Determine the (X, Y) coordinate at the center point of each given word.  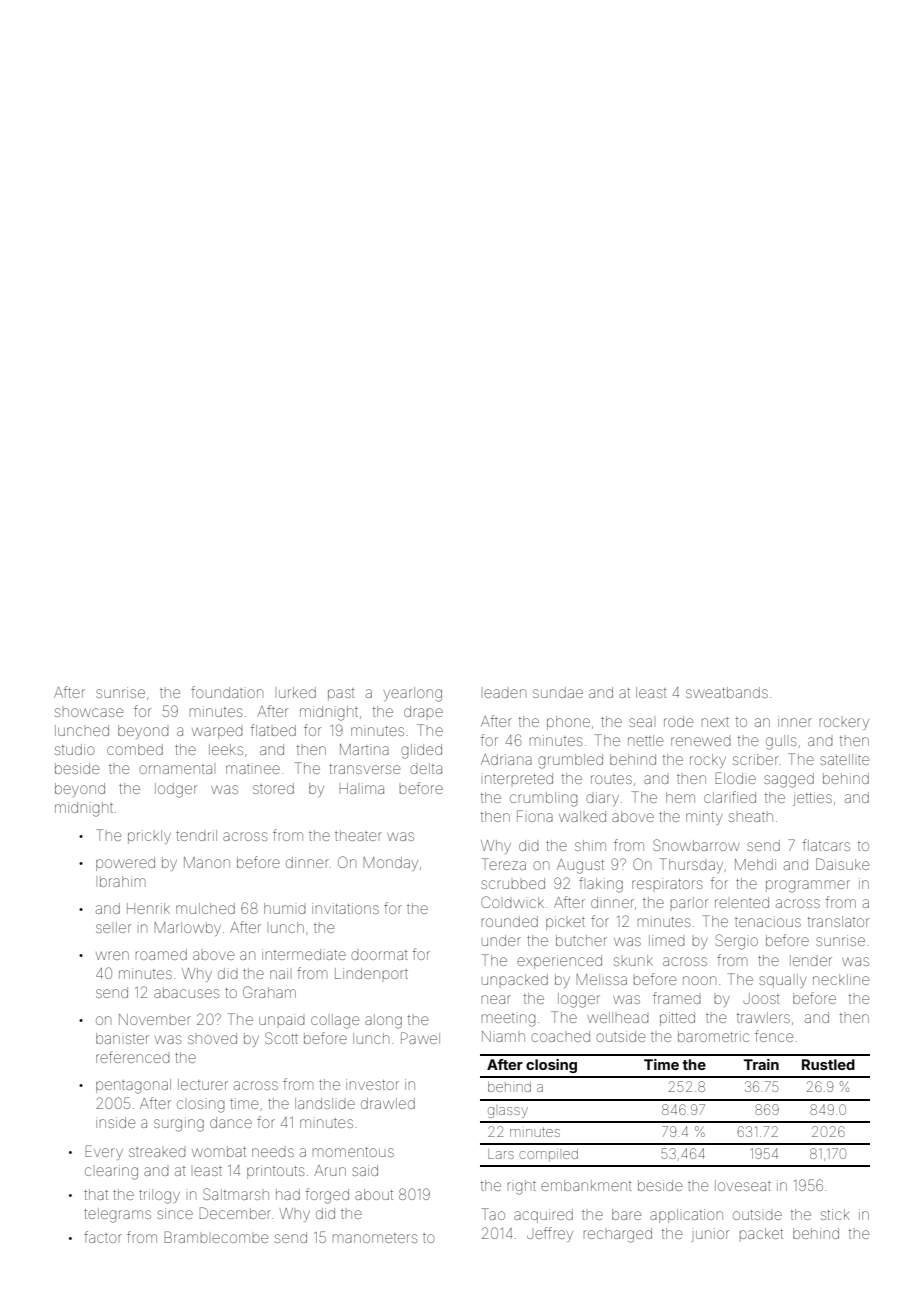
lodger (176, 790)
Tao (493, 1214)
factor (103, 1237)
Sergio (737, 942)
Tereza (504, 864)
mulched (205, 908)
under (501, 940)
